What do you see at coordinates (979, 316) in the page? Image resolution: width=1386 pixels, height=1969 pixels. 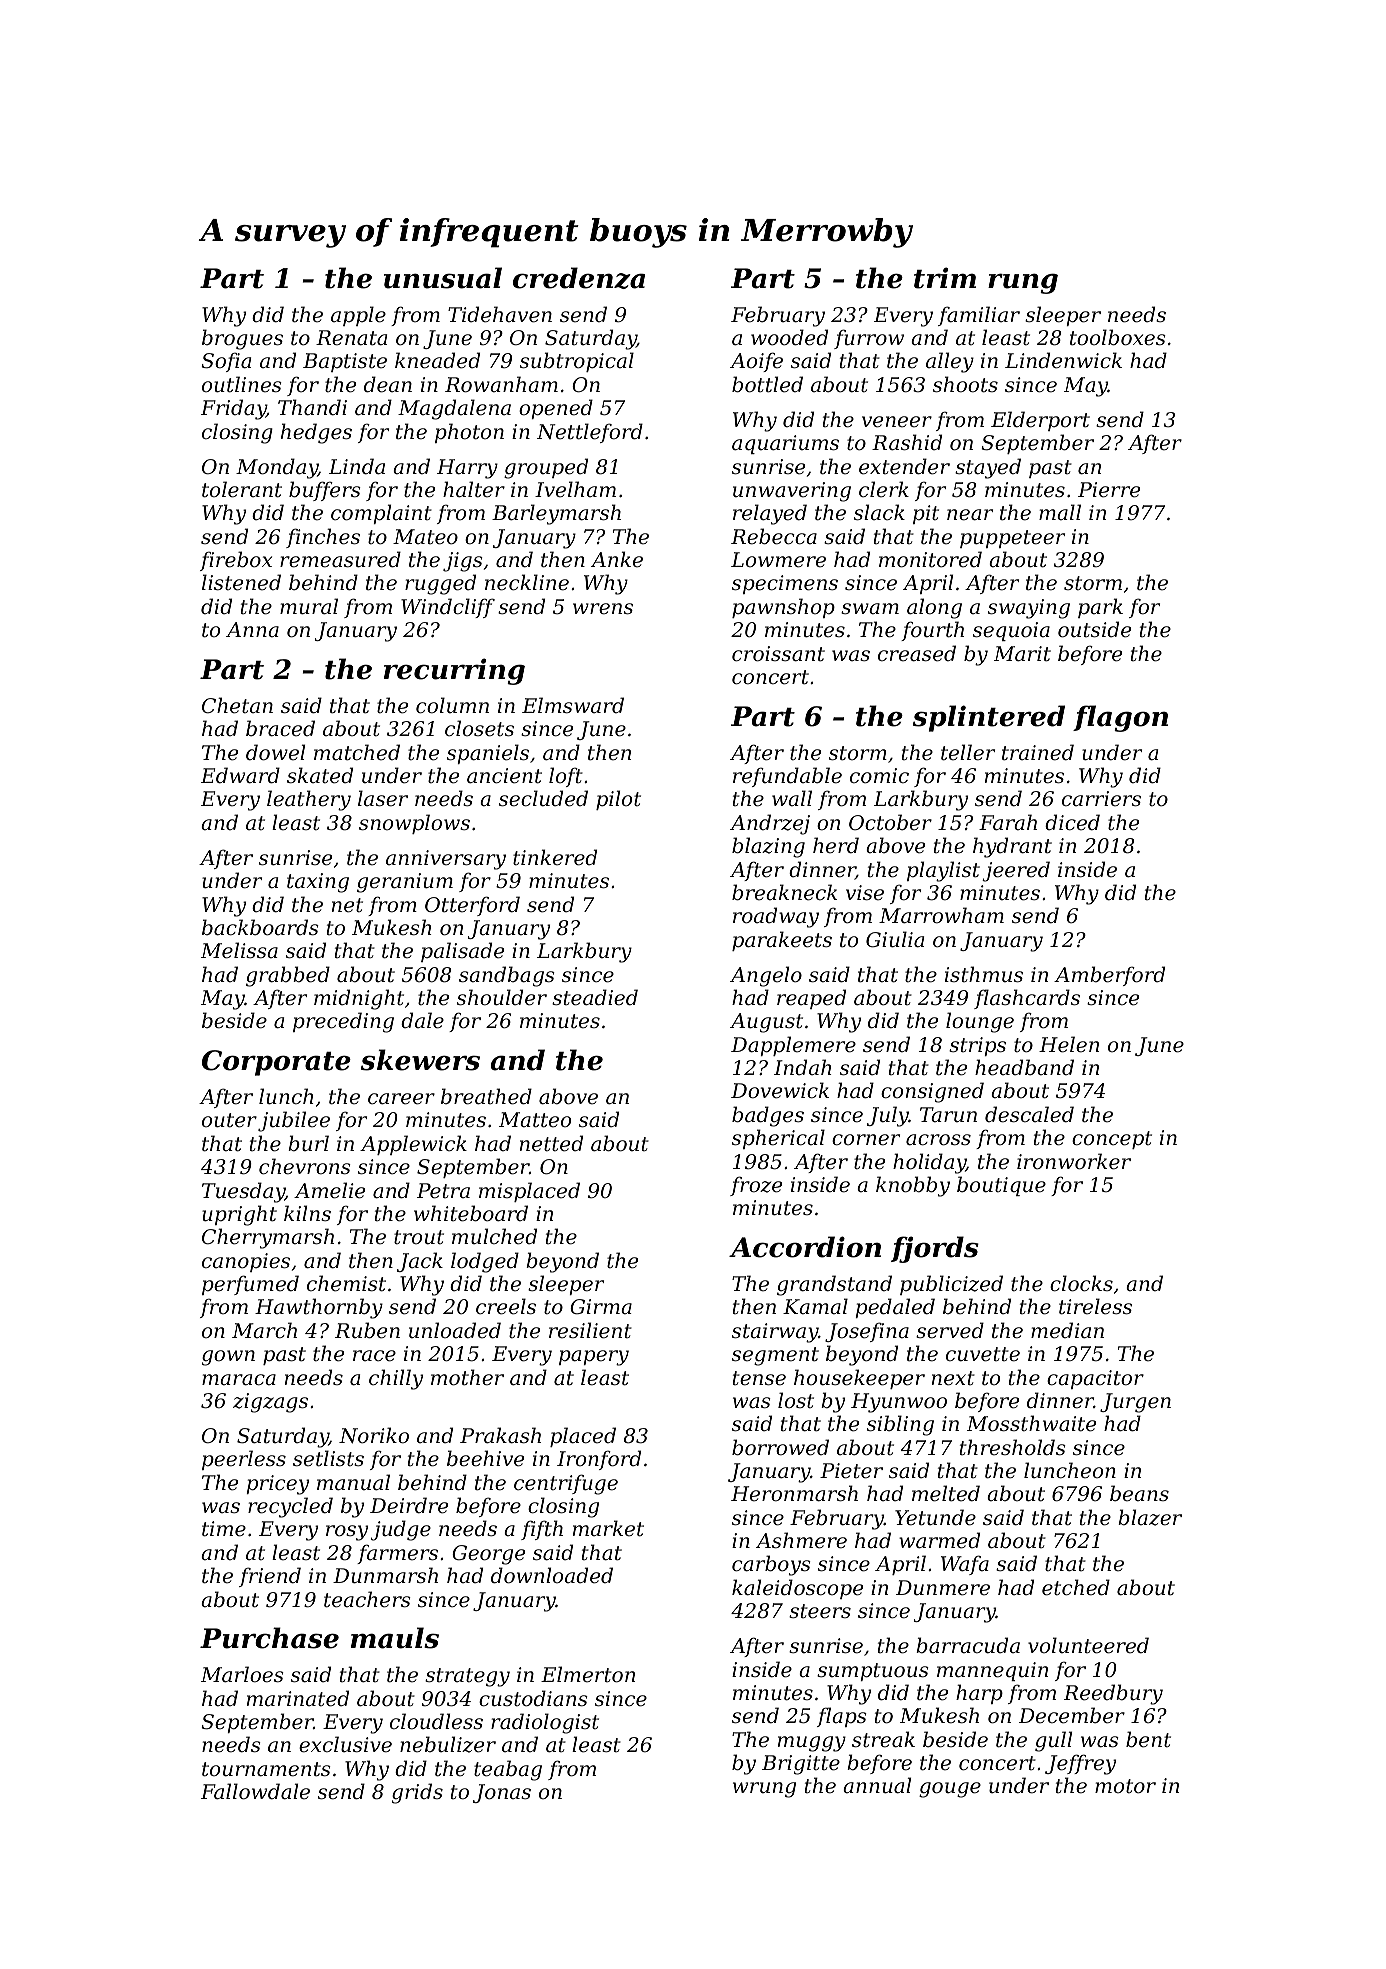 I see `familiar` at bounding box center [979, 316].
